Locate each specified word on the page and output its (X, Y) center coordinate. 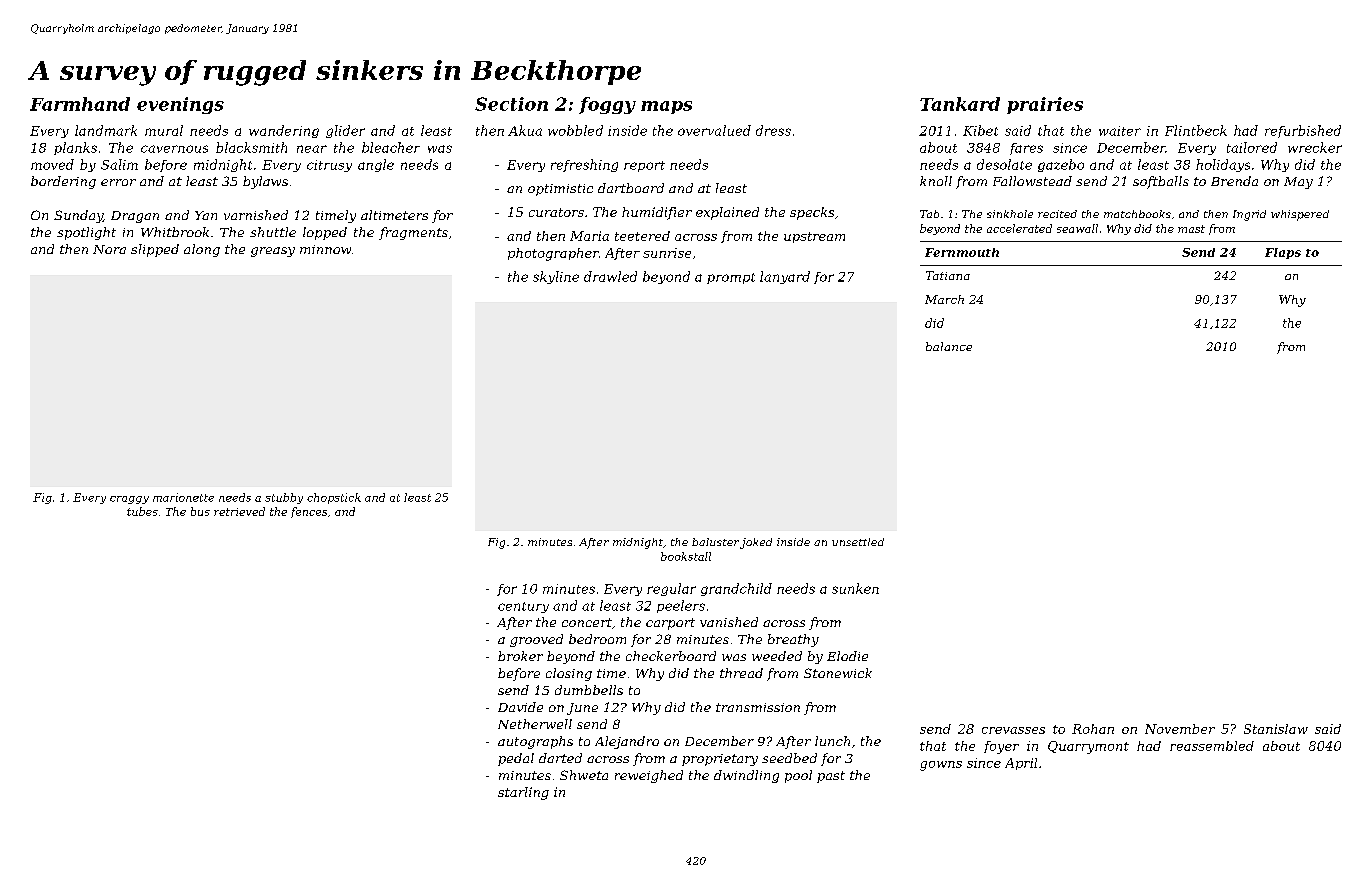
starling (523, 793)
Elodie (847, 656)
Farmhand (80, 104)
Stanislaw (1276, 729)
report (644, 166)
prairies (1045, 105)
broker (520, 656)
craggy (129, 500)
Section (511, 104)
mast (1191, 229)
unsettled (858, 542)
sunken (855, 588)
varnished (256, 215)
